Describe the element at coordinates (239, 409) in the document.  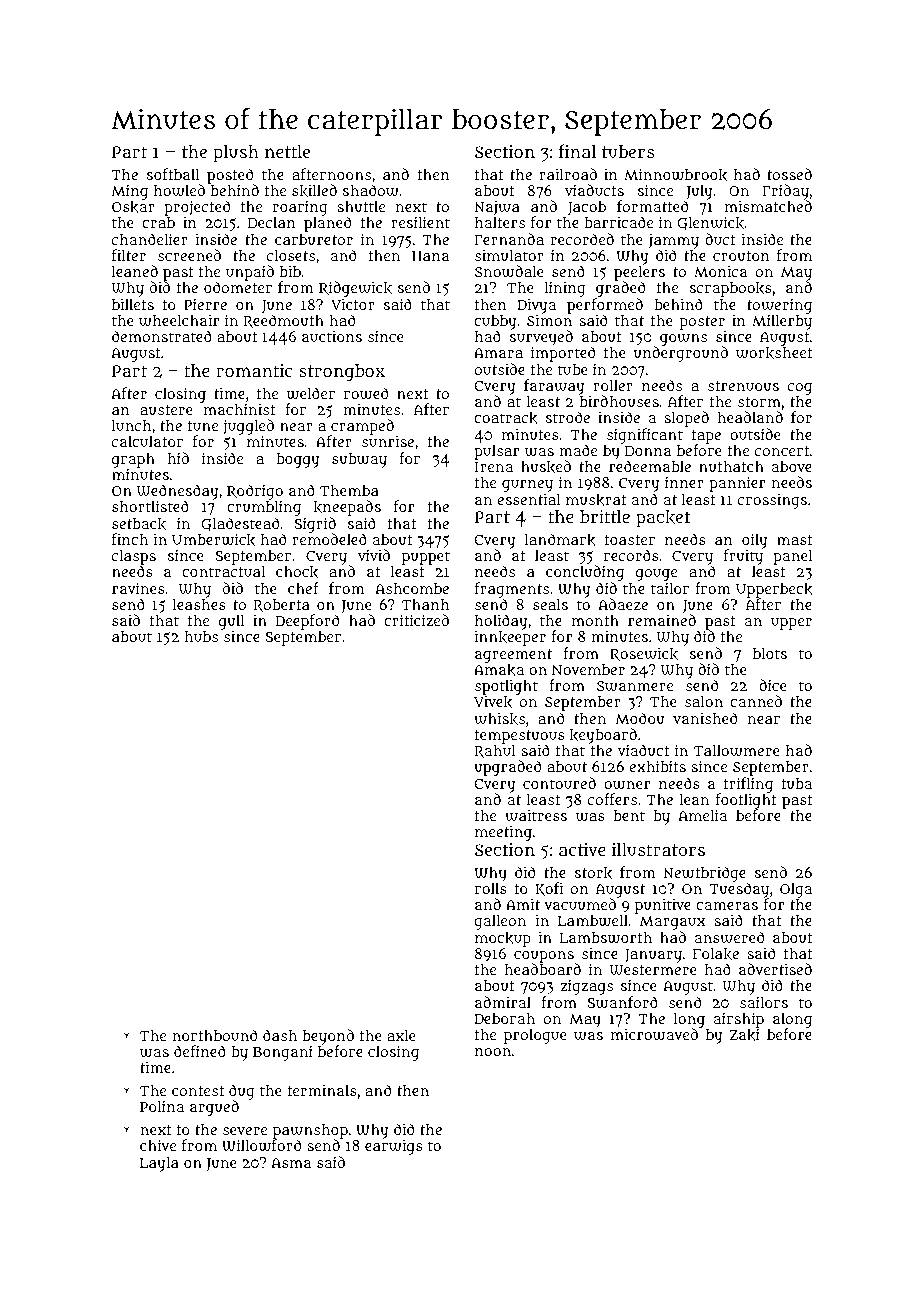
I see `machinist` at that location.
